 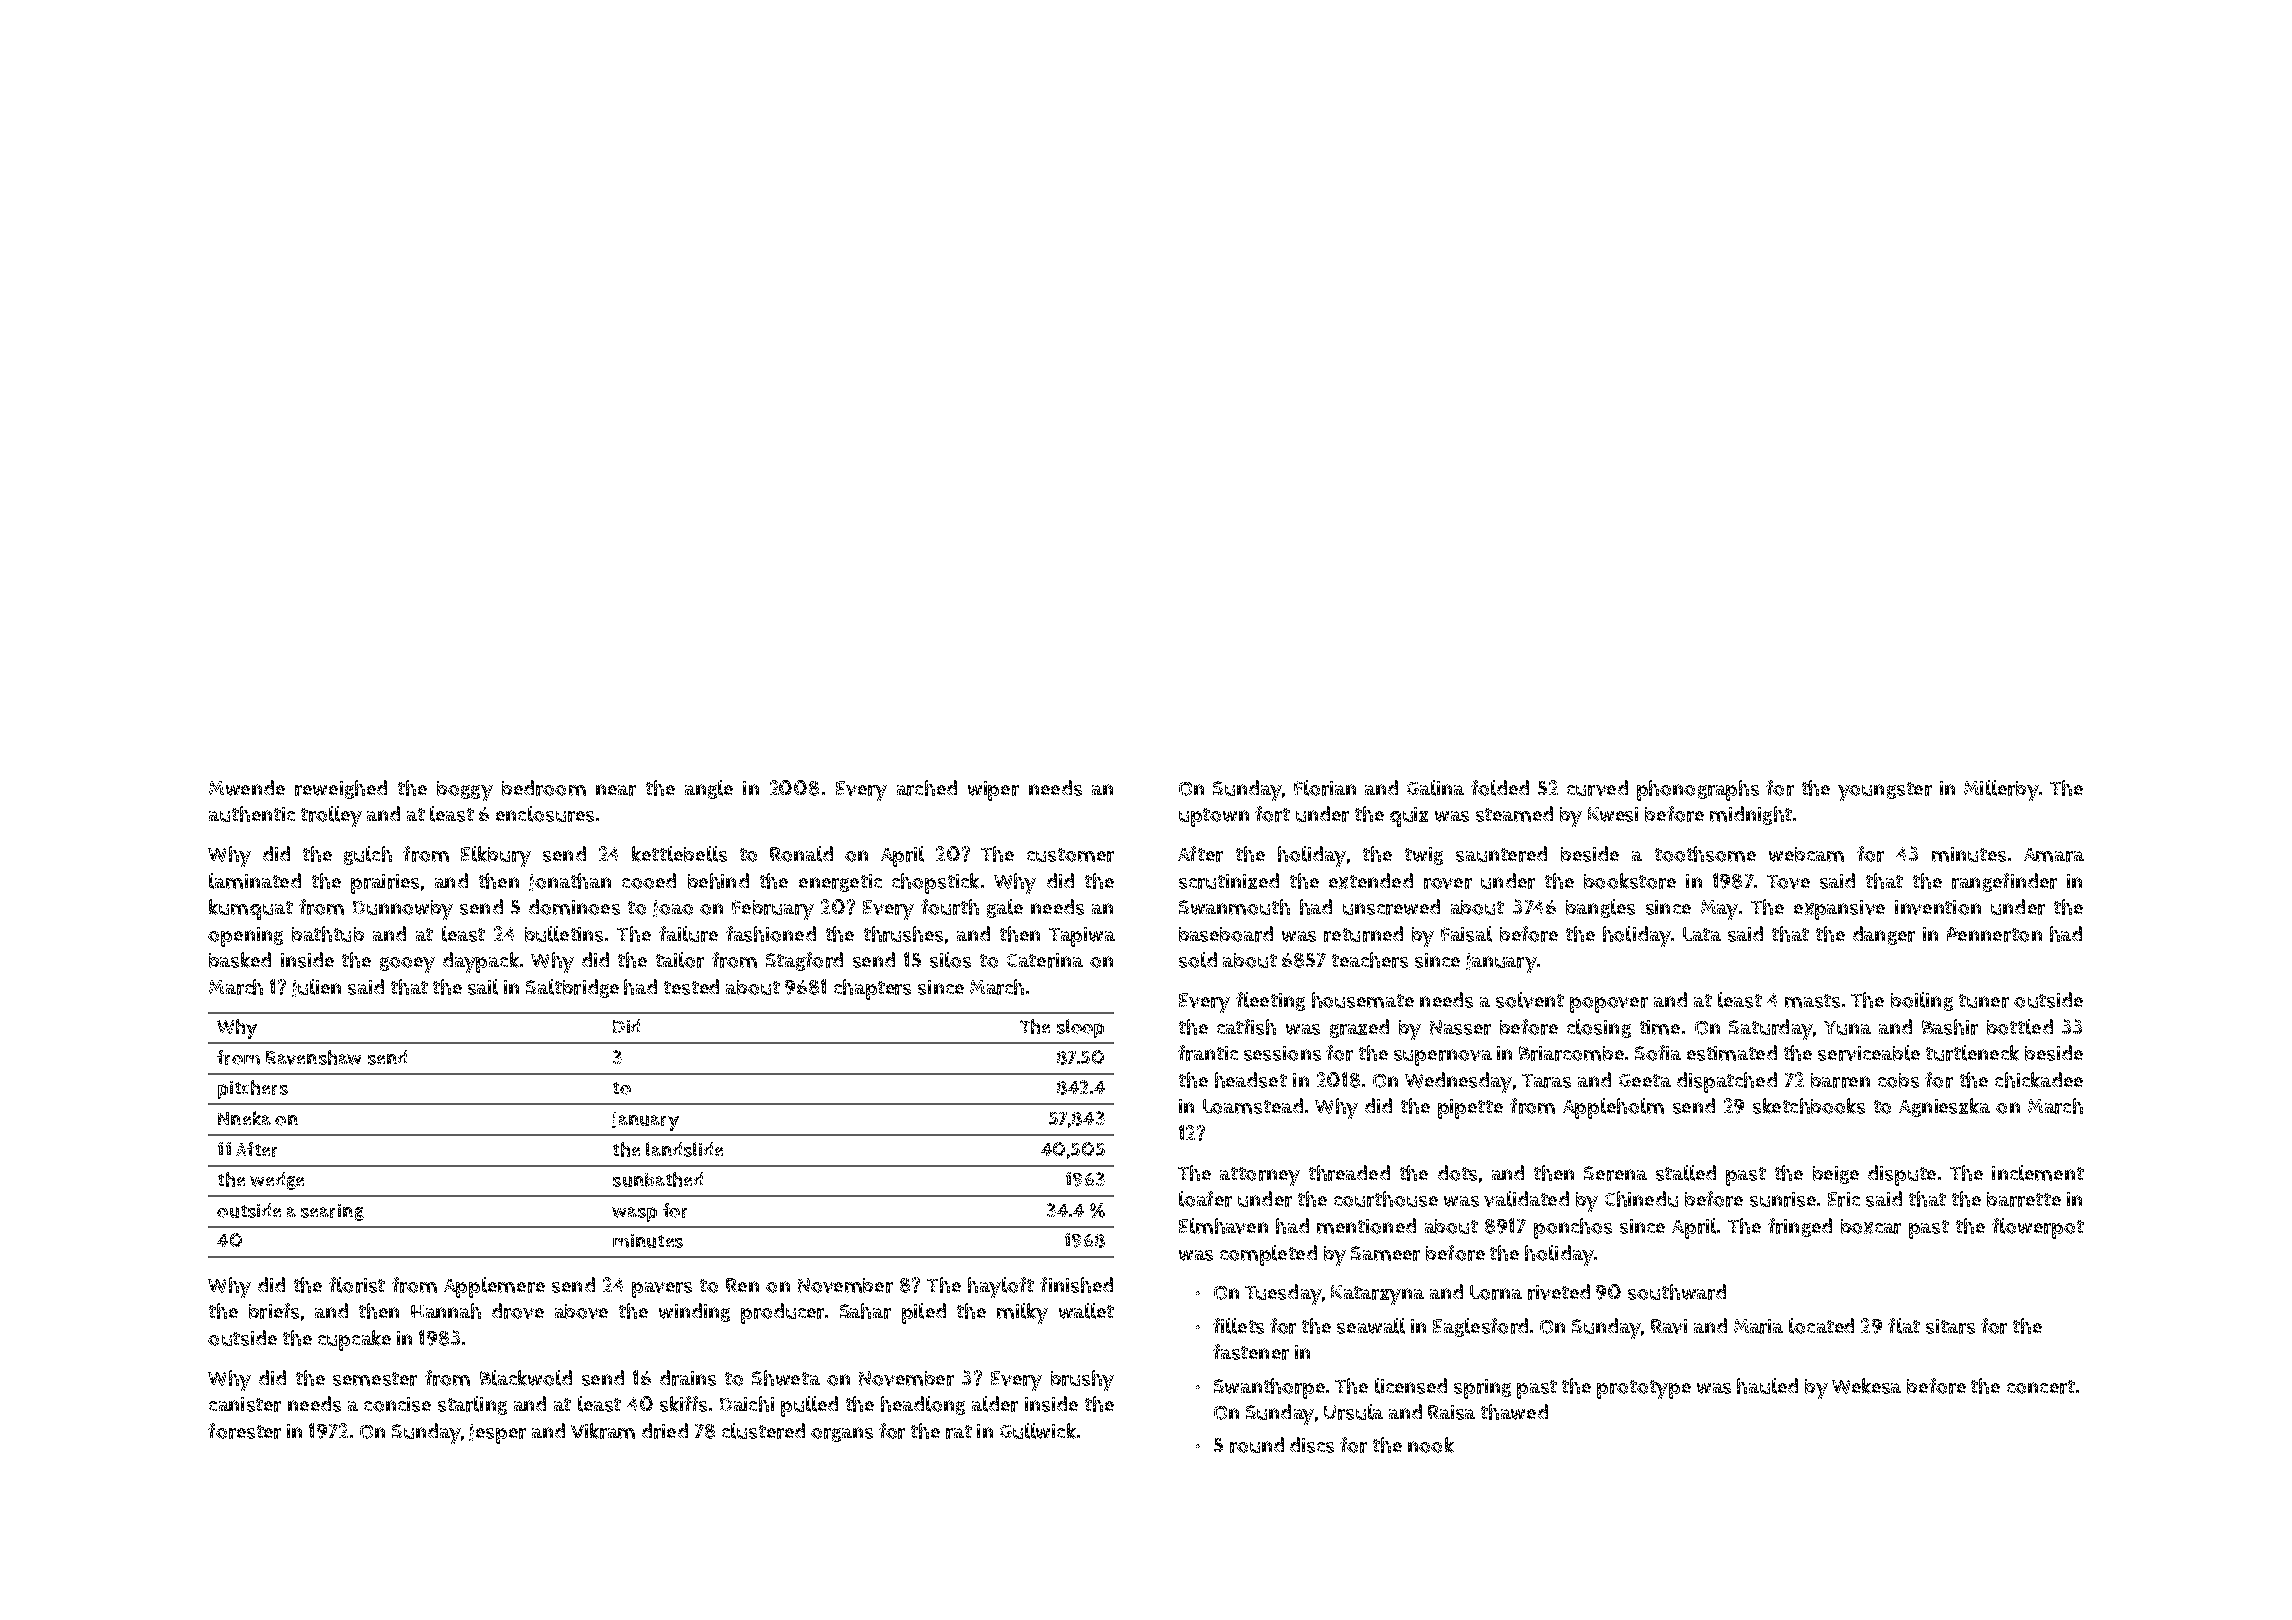 I want to click on sail, so click(x=483, y=987).
